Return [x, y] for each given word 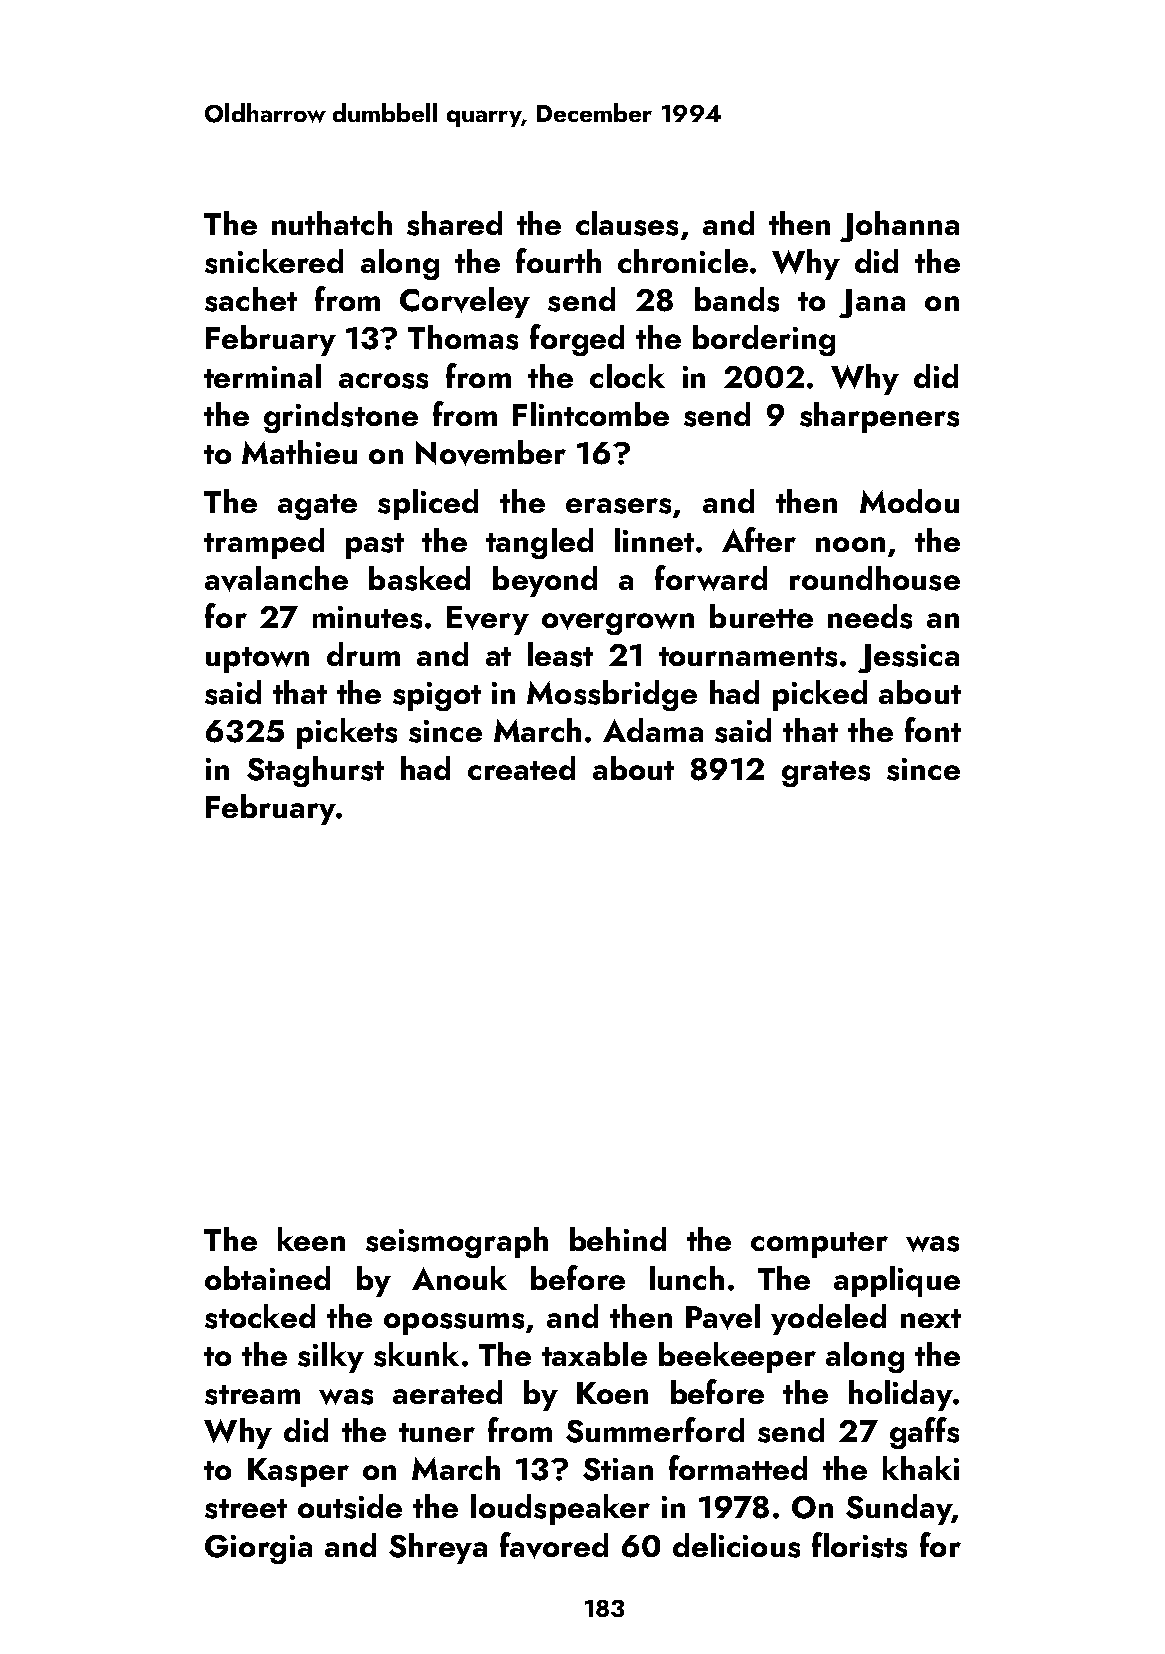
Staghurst [315, 771]
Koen [612, 1393]
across [383, 381]
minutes [367, 617]
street [246, 1509]
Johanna [899, 226]
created [521, 768]
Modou [909, 501]
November [491, 453]
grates [826, 774]
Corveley [465, 302]
